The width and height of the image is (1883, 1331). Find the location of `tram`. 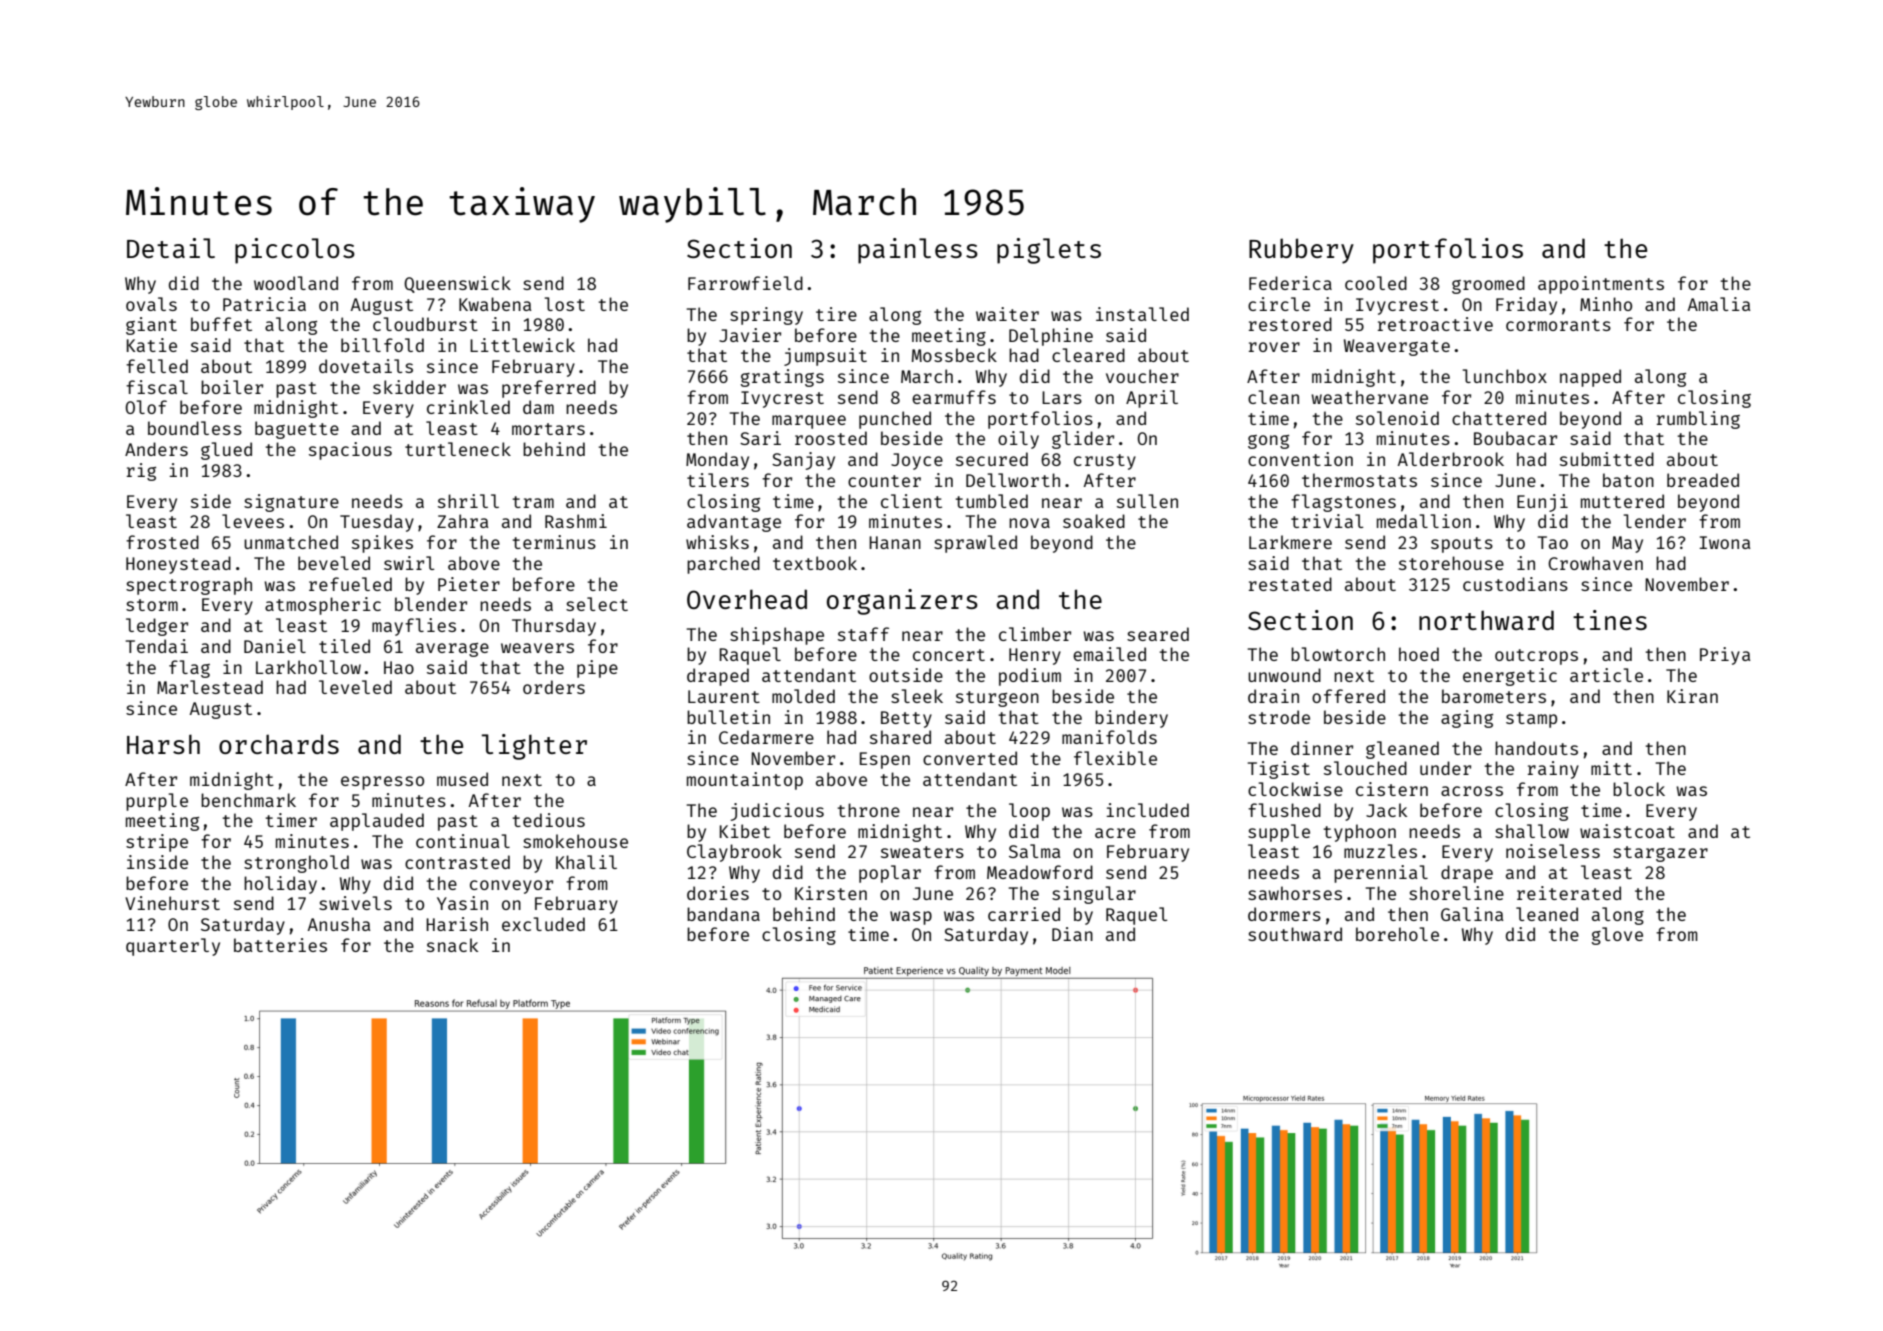

tram is located at coordinates (533, 502).
